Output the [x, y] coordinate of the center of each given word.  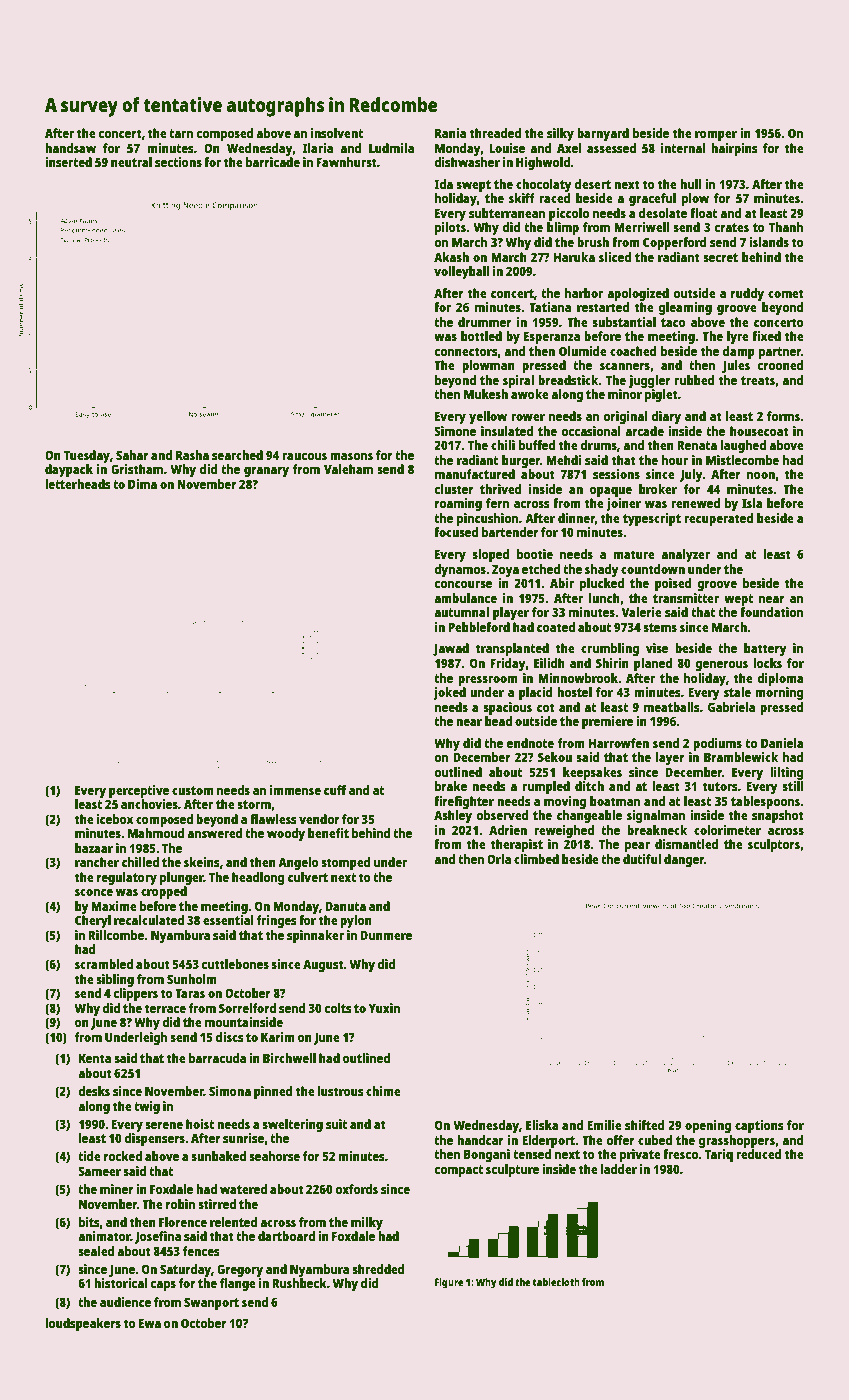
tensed [532, 1154]
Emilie [604, 1125]
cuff [335, 790]
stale [737, 692]
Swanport [211, 1303]
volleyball [462, 272]
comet [786, 293]
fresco [680, 1154]
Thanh [786, 227]
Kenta [95, 1058]
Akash [451, 257]
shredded [378, 1269]
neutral [131, 162]
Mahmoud [156, 833]
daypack [69, 470]
